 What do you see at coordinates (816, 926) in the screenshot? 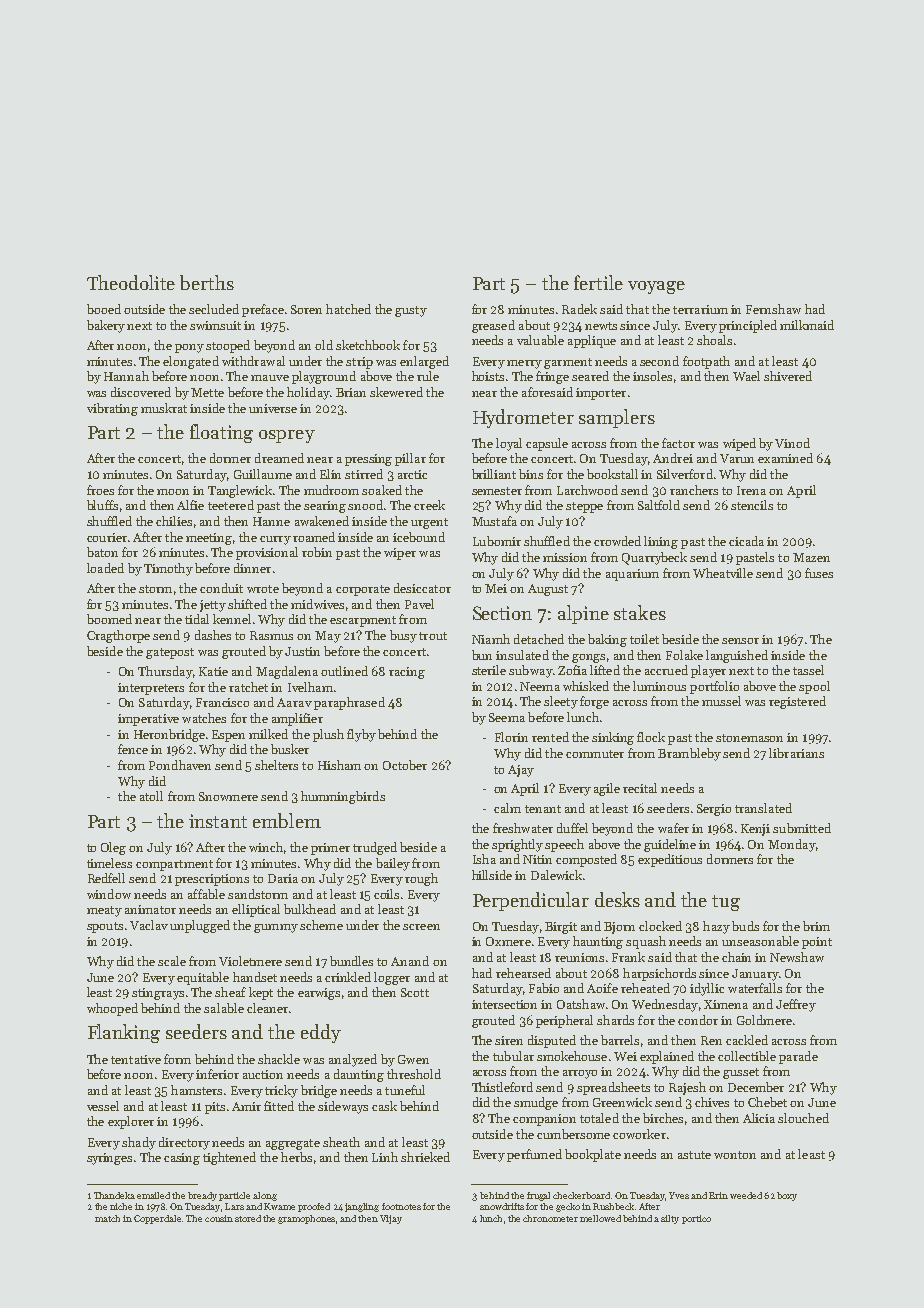
I see `brim` at bounding box center [816, 926].
